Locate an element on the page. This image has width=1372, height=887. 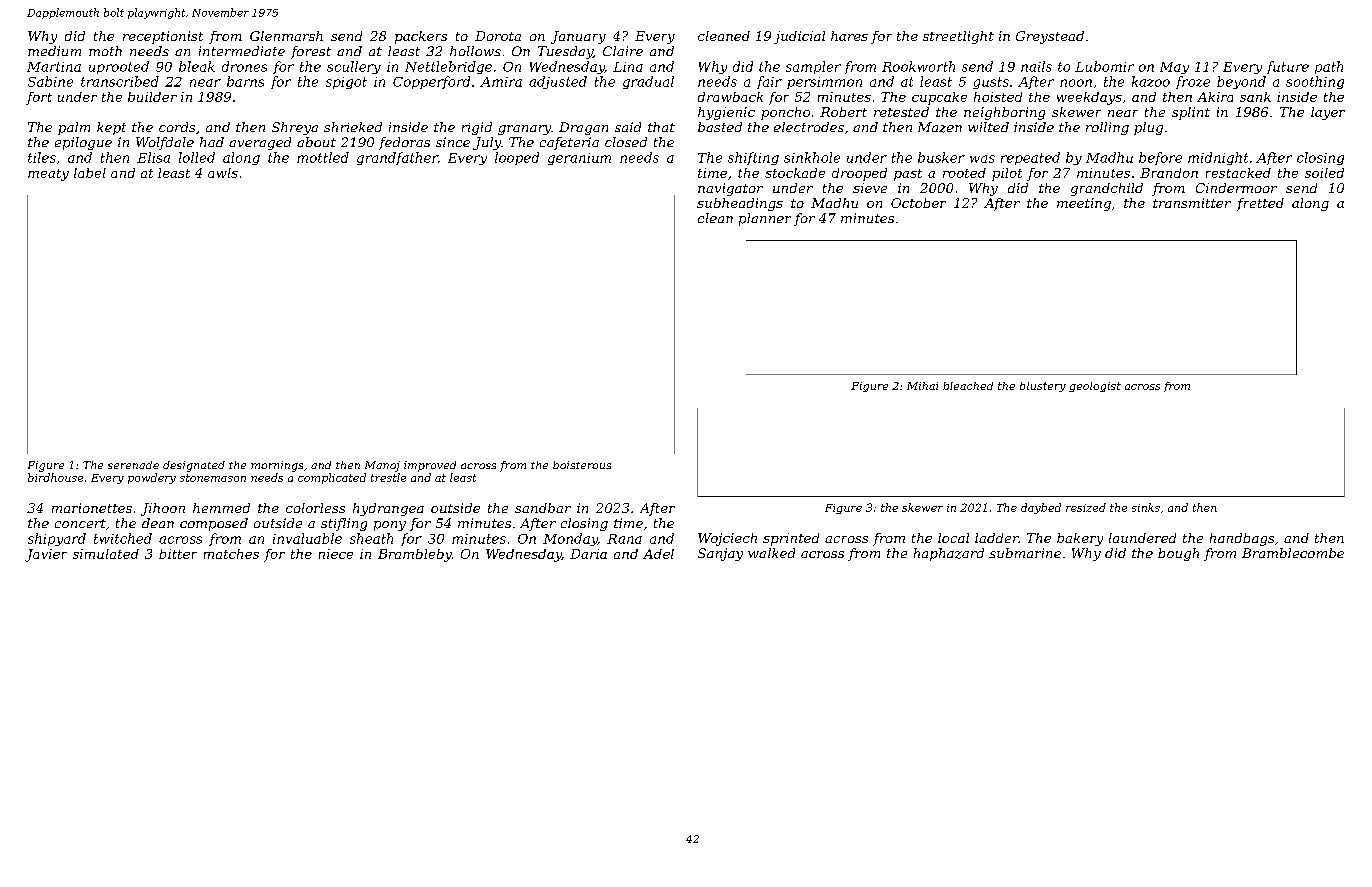
repeated is located at coordinates (1030, 158).
